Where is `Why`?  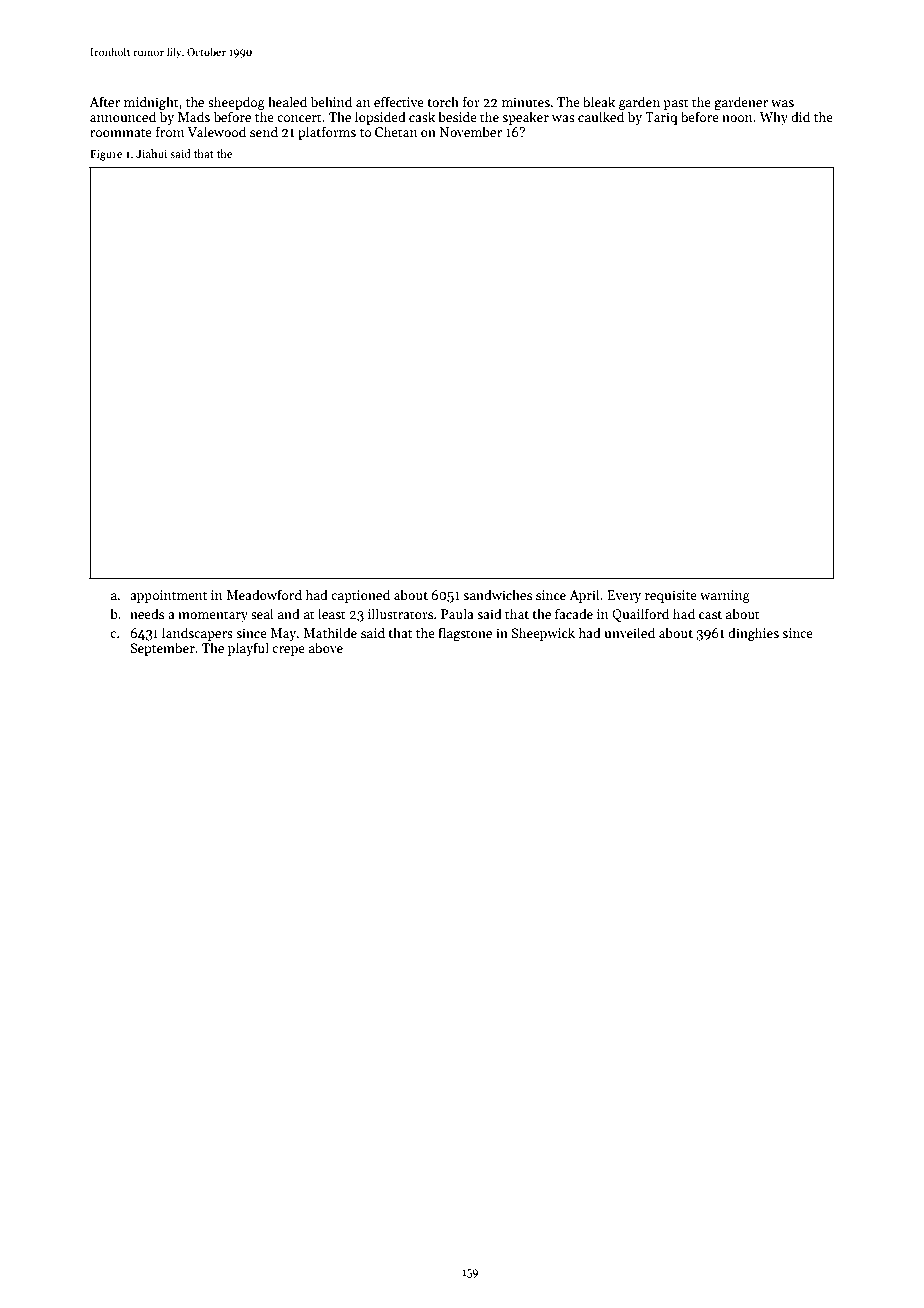 Why is located at coordinates (774, 118).
